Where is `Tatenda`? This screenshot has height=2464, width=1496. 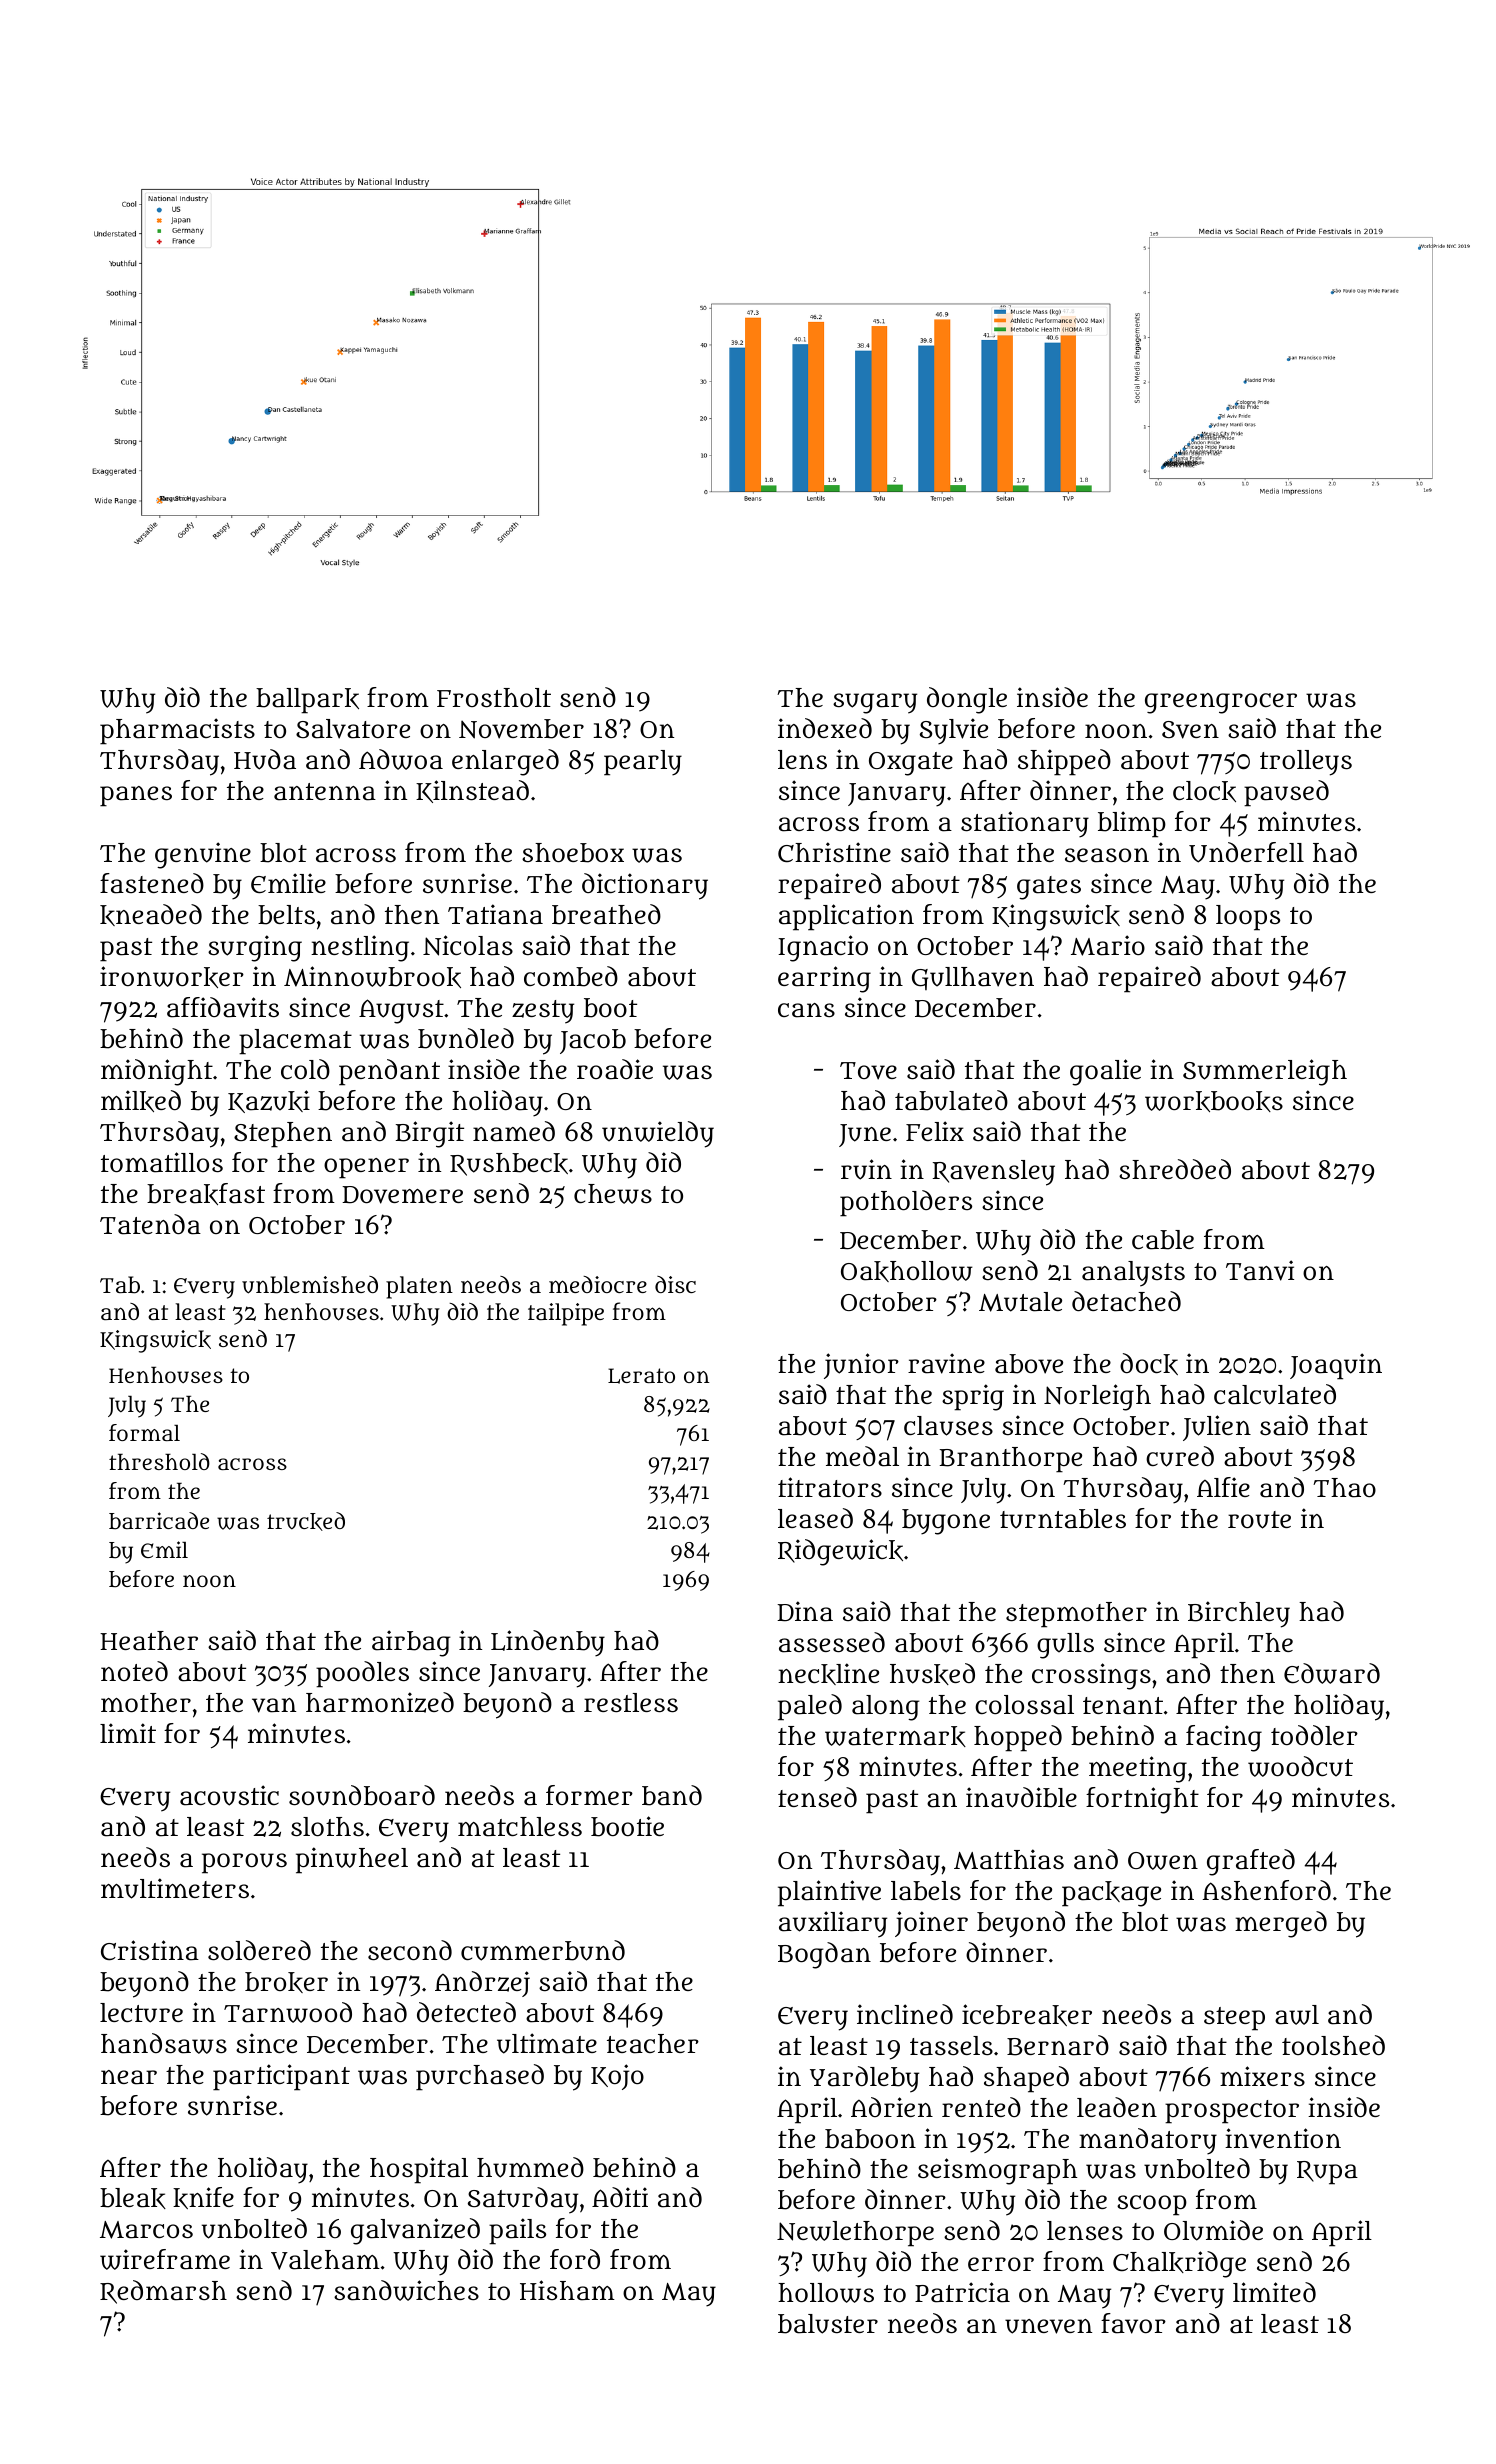 Tatenda is located at coordinates (150, 1224).
